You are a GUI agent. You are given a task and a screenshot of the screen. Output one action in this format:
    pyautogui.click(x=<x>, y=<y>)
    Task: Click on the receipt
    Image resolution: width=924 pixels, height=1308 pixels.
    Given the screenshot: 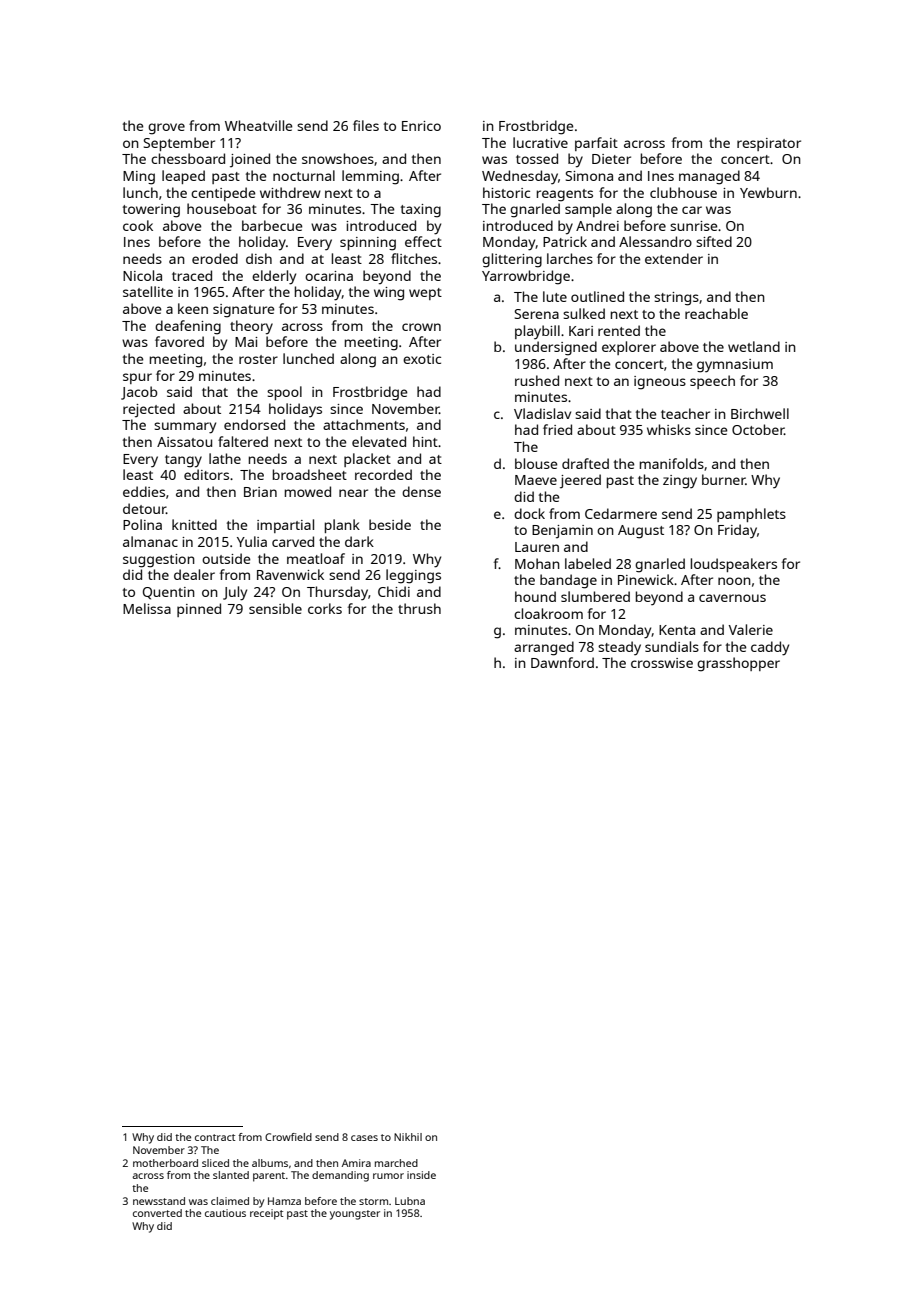 What is the action you would take?
    pyautogui.click(x=267, y=1214)
